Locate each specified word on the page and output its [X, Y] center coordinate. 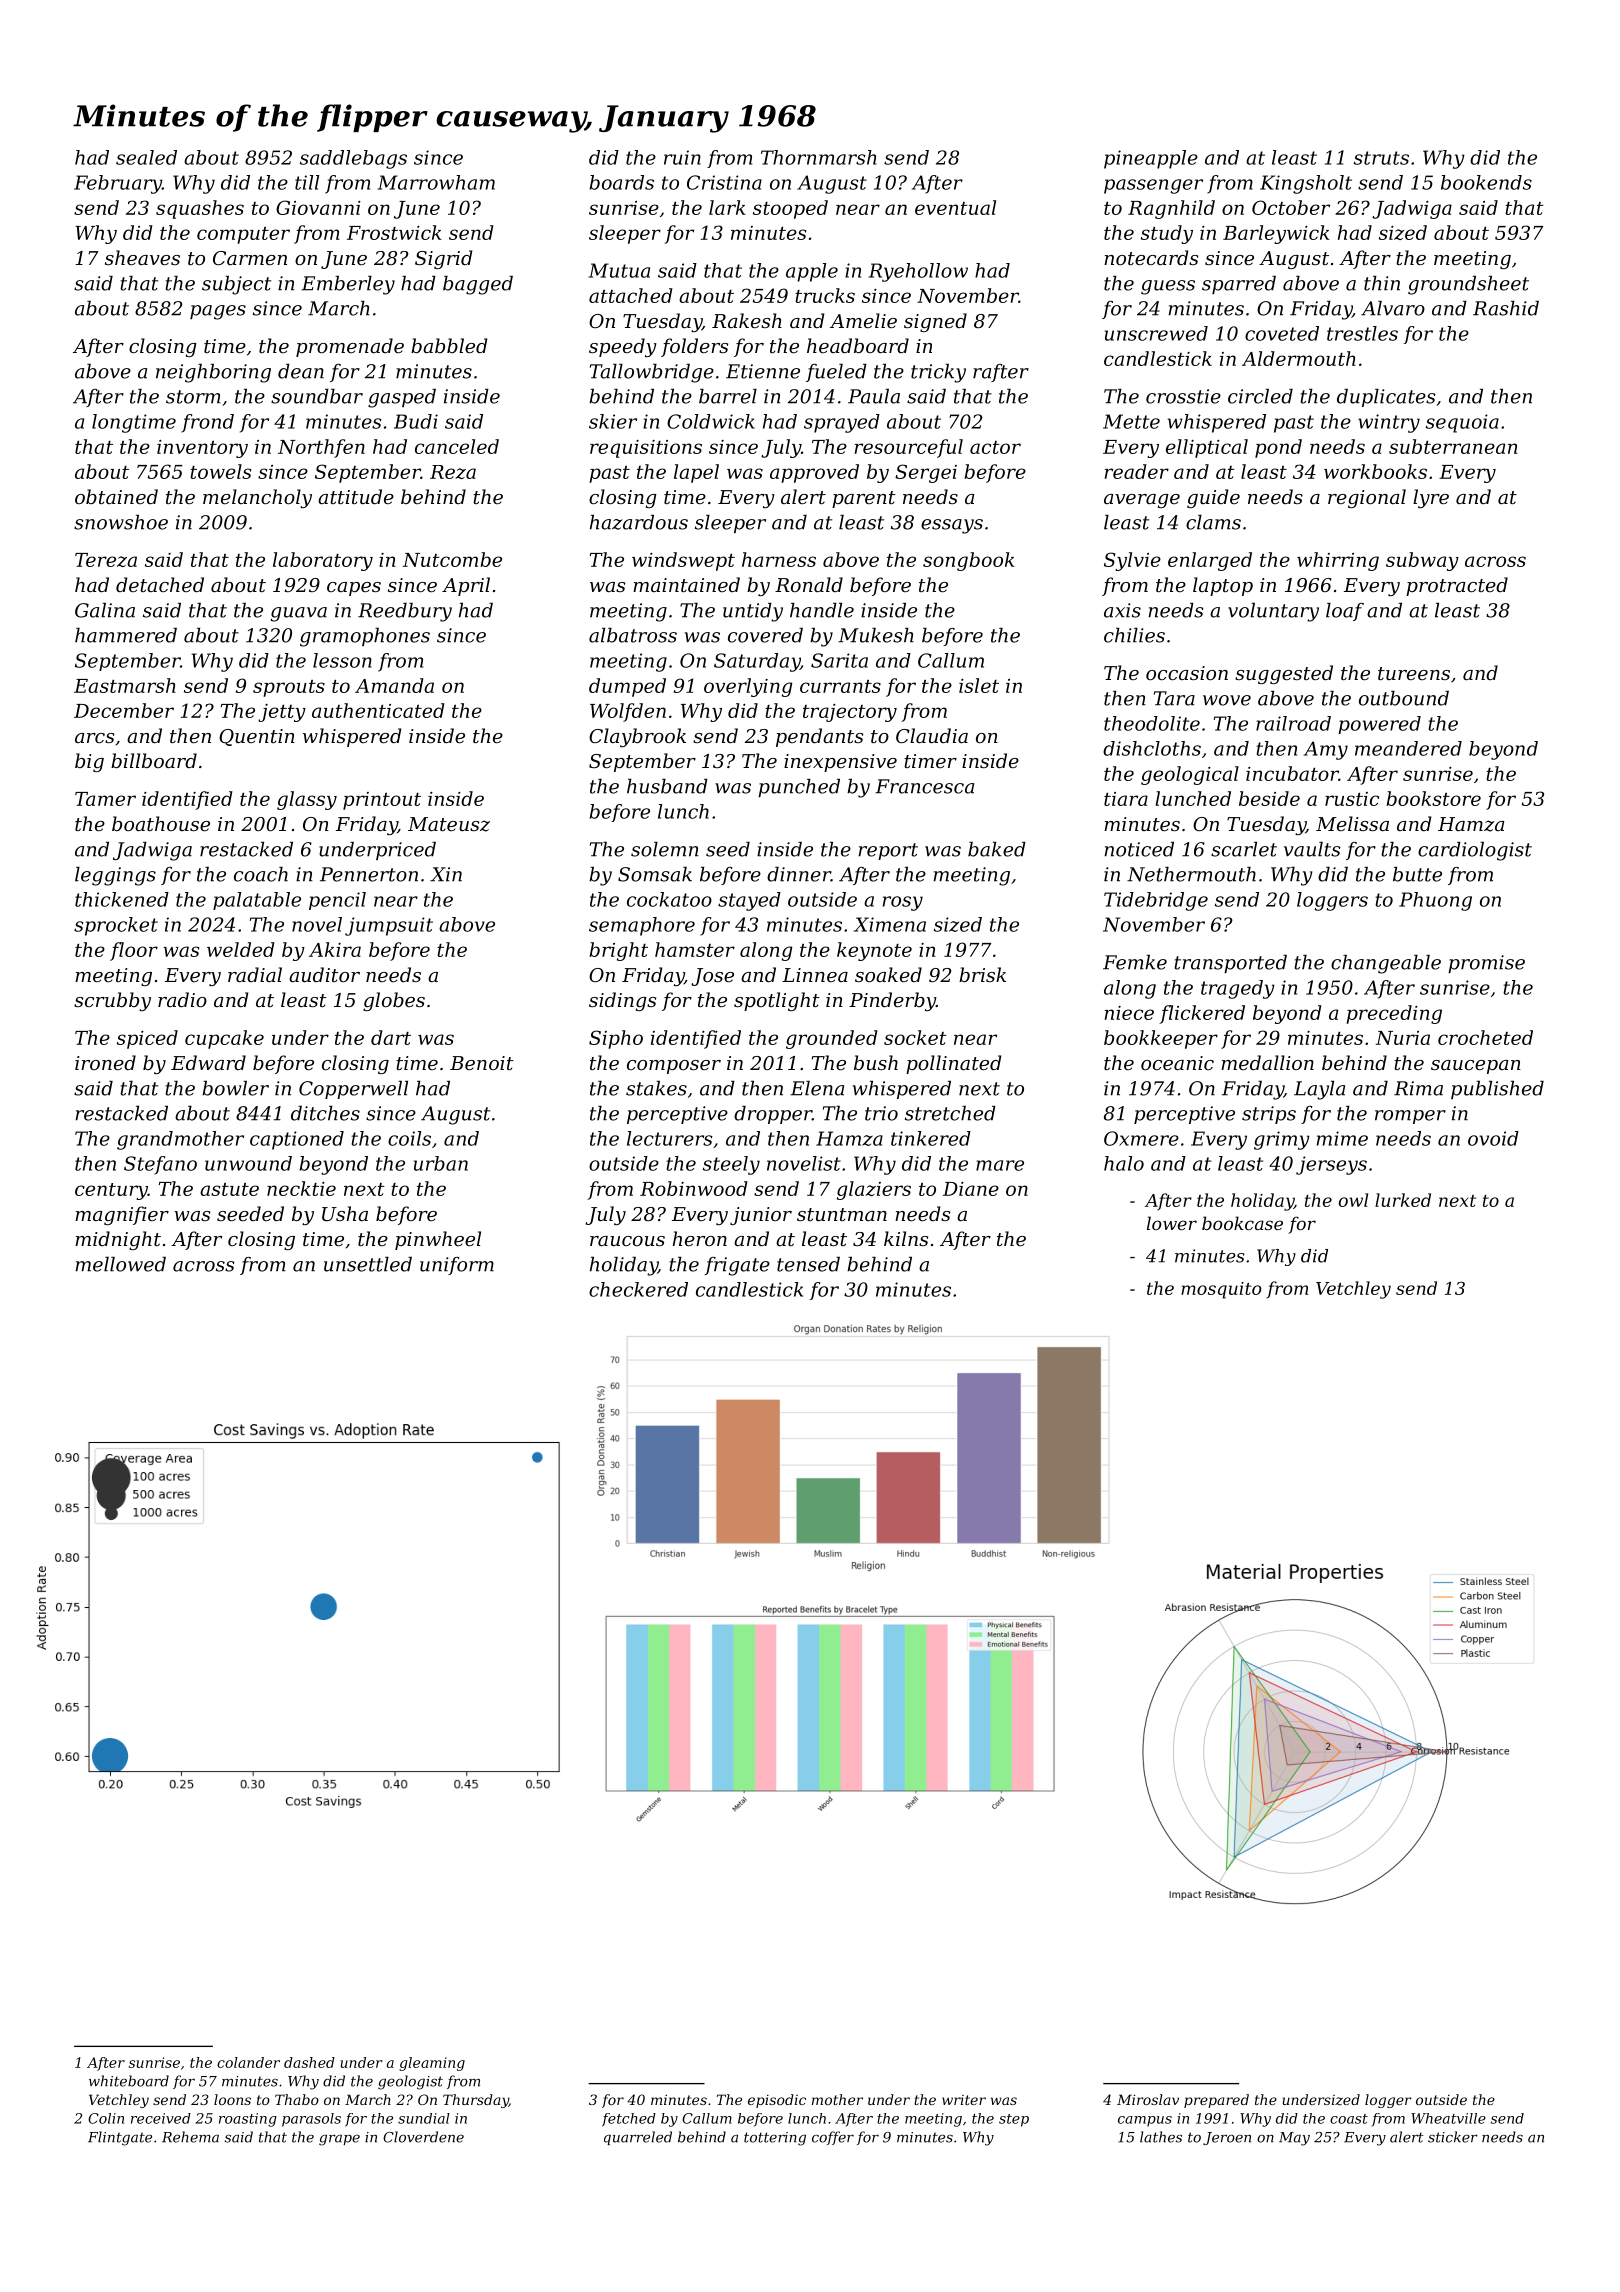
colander [248, 2062]
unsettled [368, 1264]
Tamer [105, 799]
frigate [737, 1266]
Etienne [763, 371]
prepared [1216, 2101]
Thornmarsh [818, 157]
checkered [638, 1289]
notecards [1151, 257]
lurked [1403, 1200]
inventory [202, 449]
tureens [1414, 673]
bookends [1486, 182]
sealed [146, 157]
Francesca [924, 786]
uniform [457, 1266]
